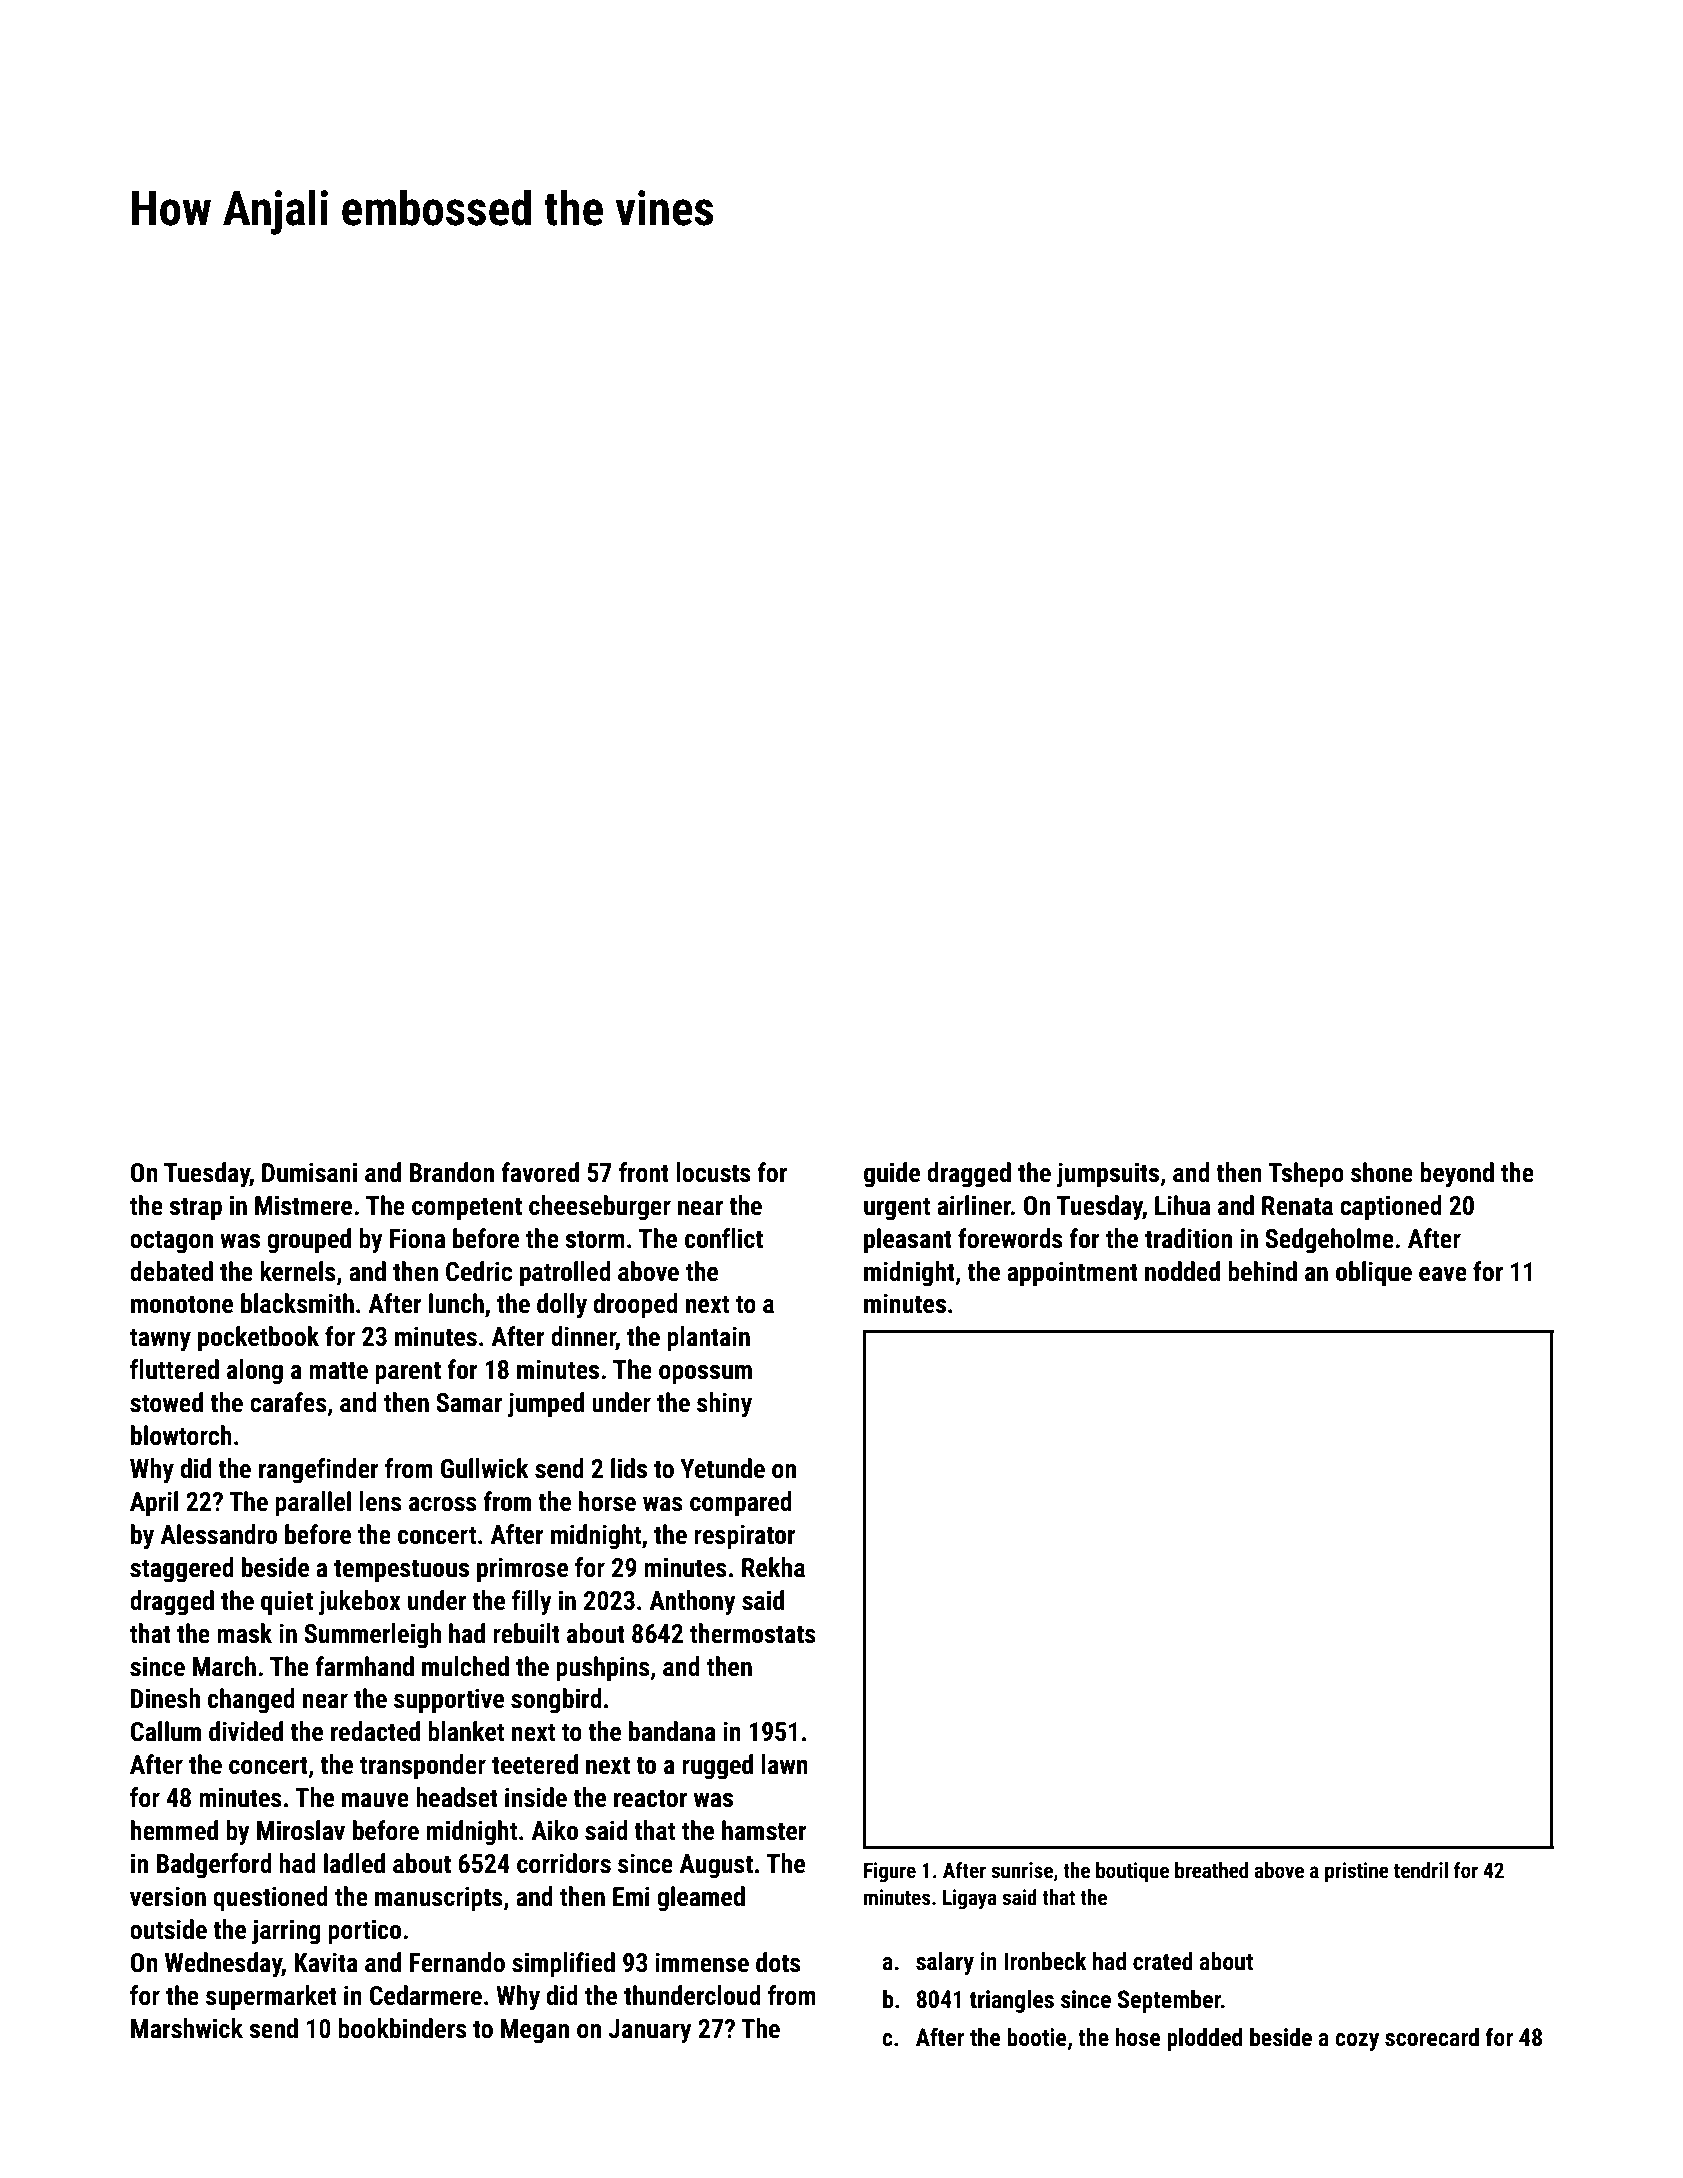 The image size is (1683, 2178). What do you see at coordinates (908, 1241) in the screenshot?
I see `pleasant` at bounding box center [908, 1241].
